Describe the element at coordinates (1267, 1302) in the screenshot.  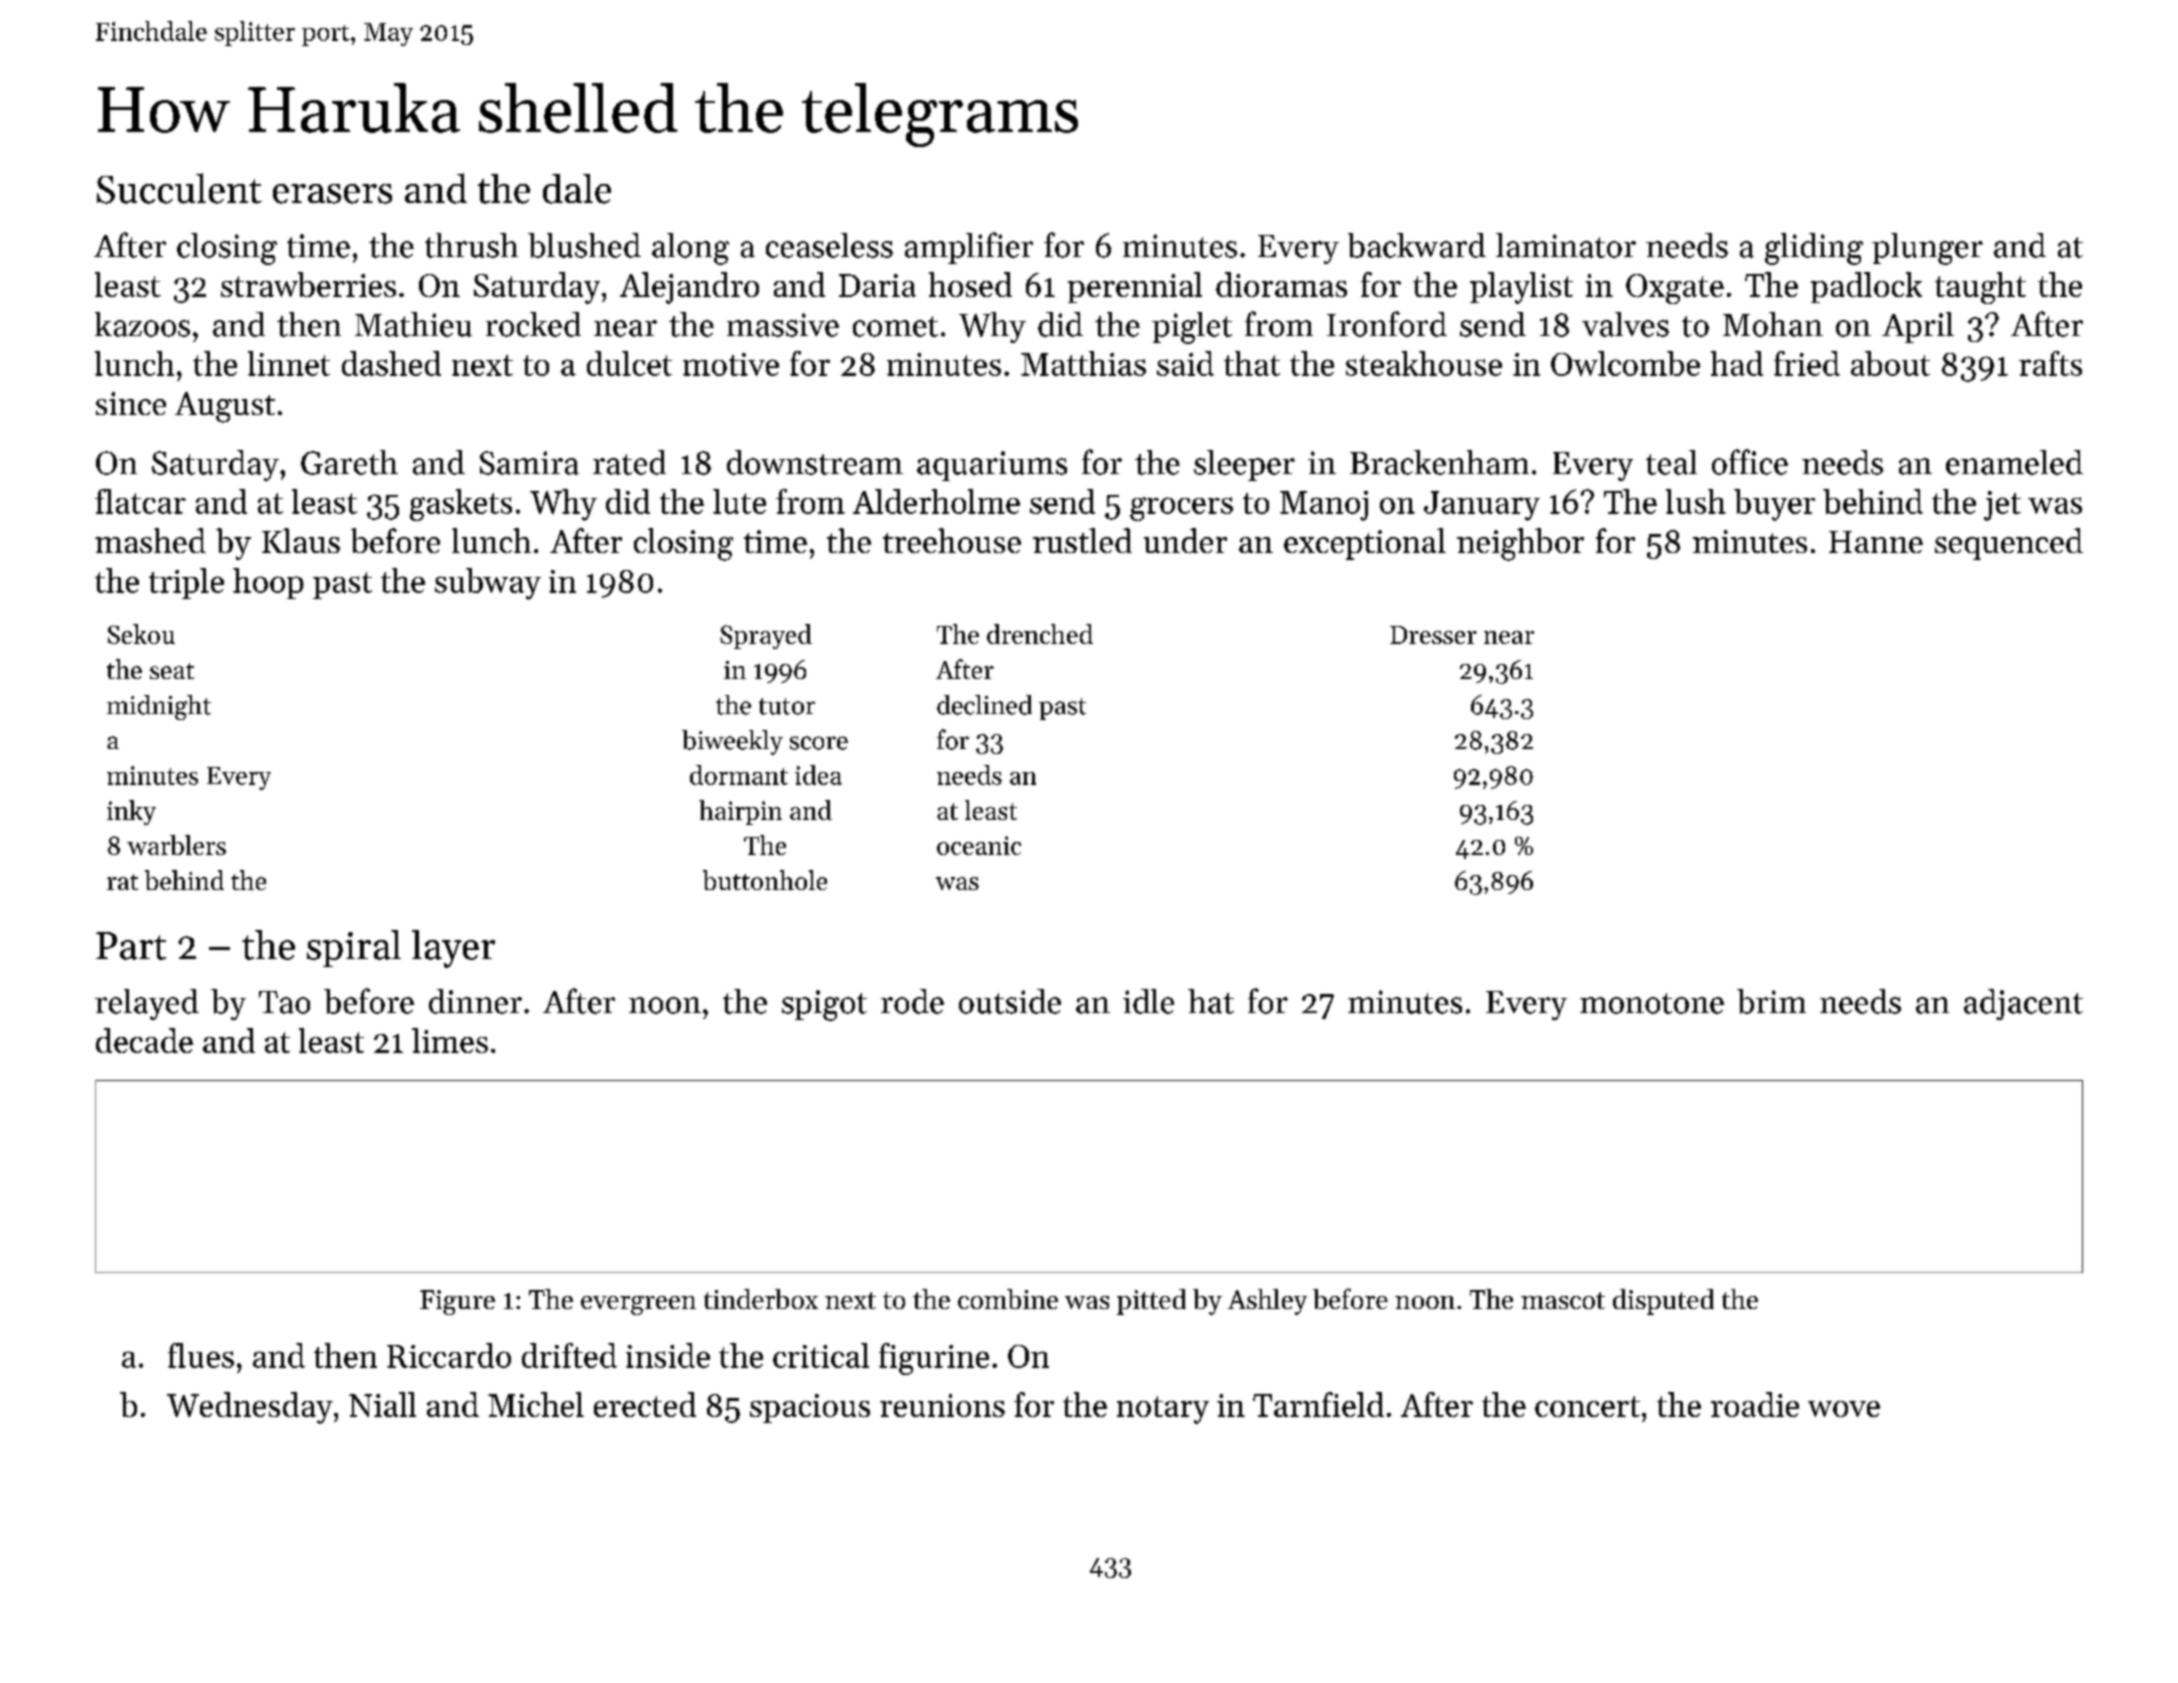
I see `Ashley` at that location.
